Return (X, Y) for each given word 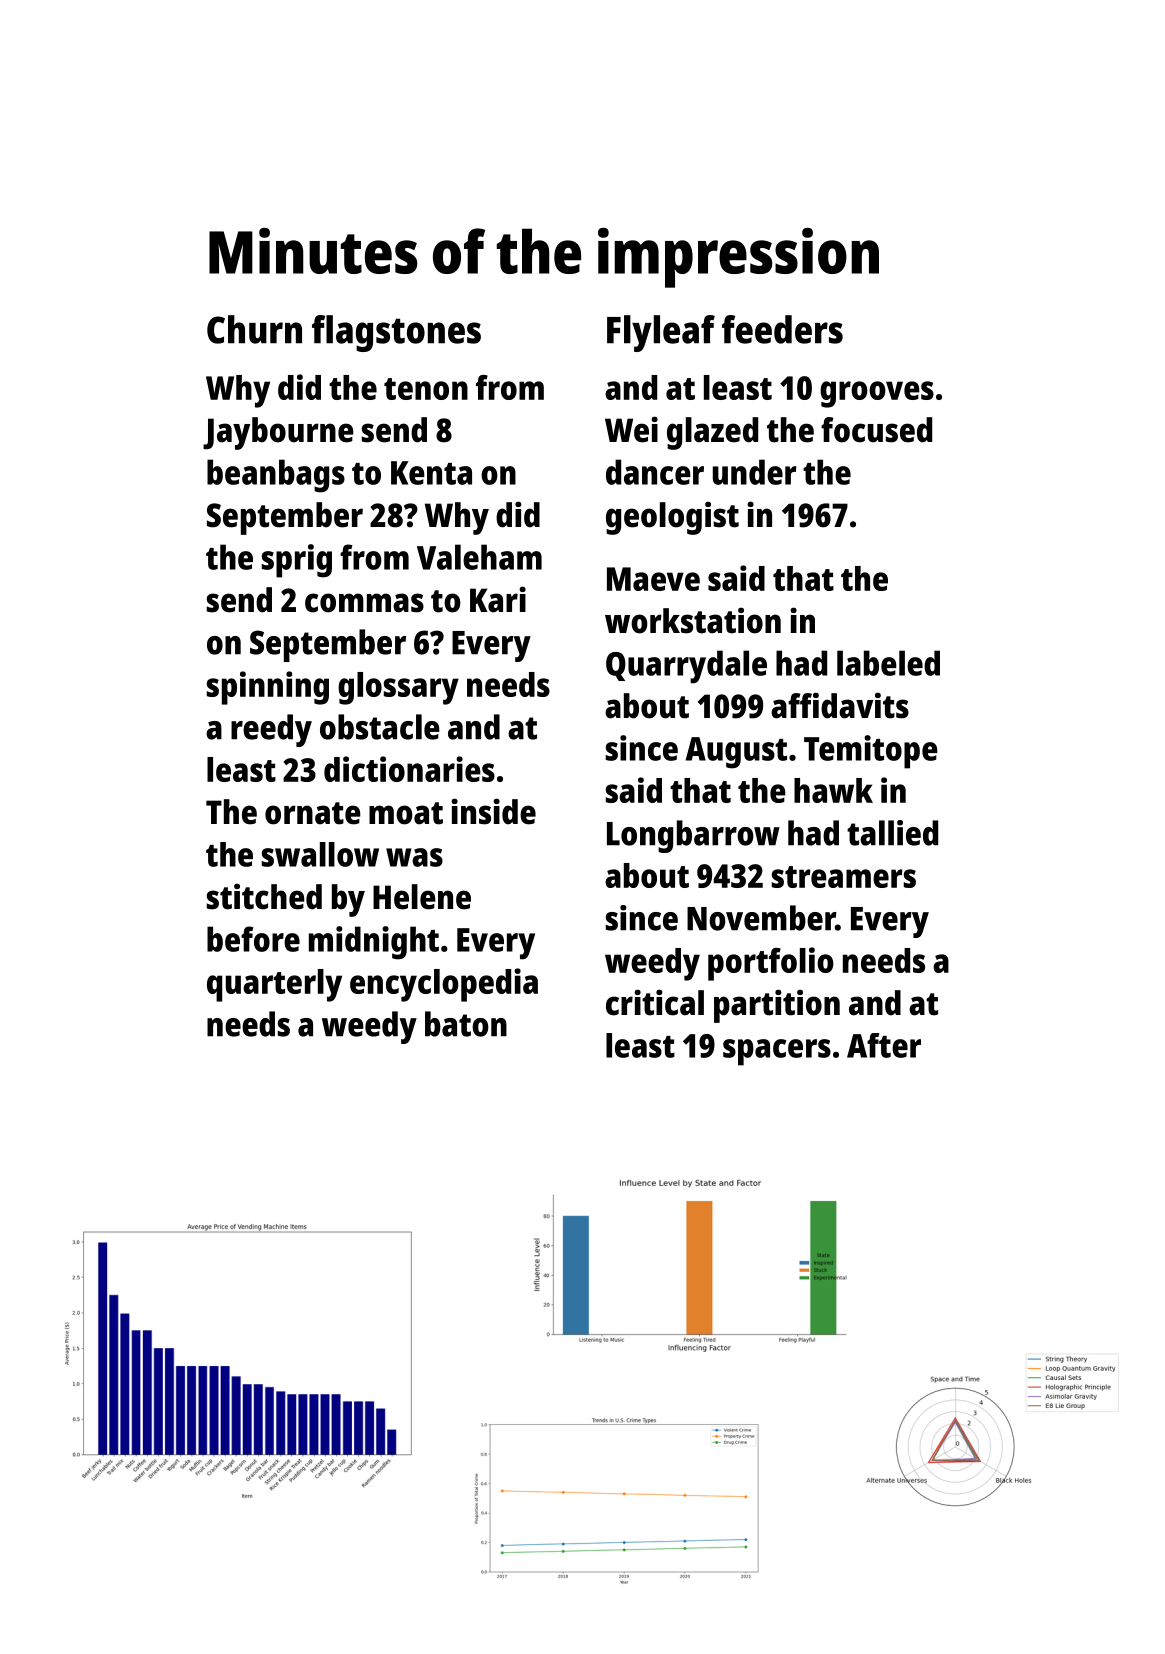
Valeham (479, 557)
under (755, 472)
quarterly (274, 985)
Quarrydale (686, 667)
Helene (422, 897)
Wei (631, 429)
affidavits (840, 705)
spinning (268, 688)
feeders (782, 329)
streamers (844, 877)
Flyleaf (661, 333)
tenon (426, 389)
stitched (264, 896)
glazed (712, 433)
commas (364, 603)
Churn (254, 329)
